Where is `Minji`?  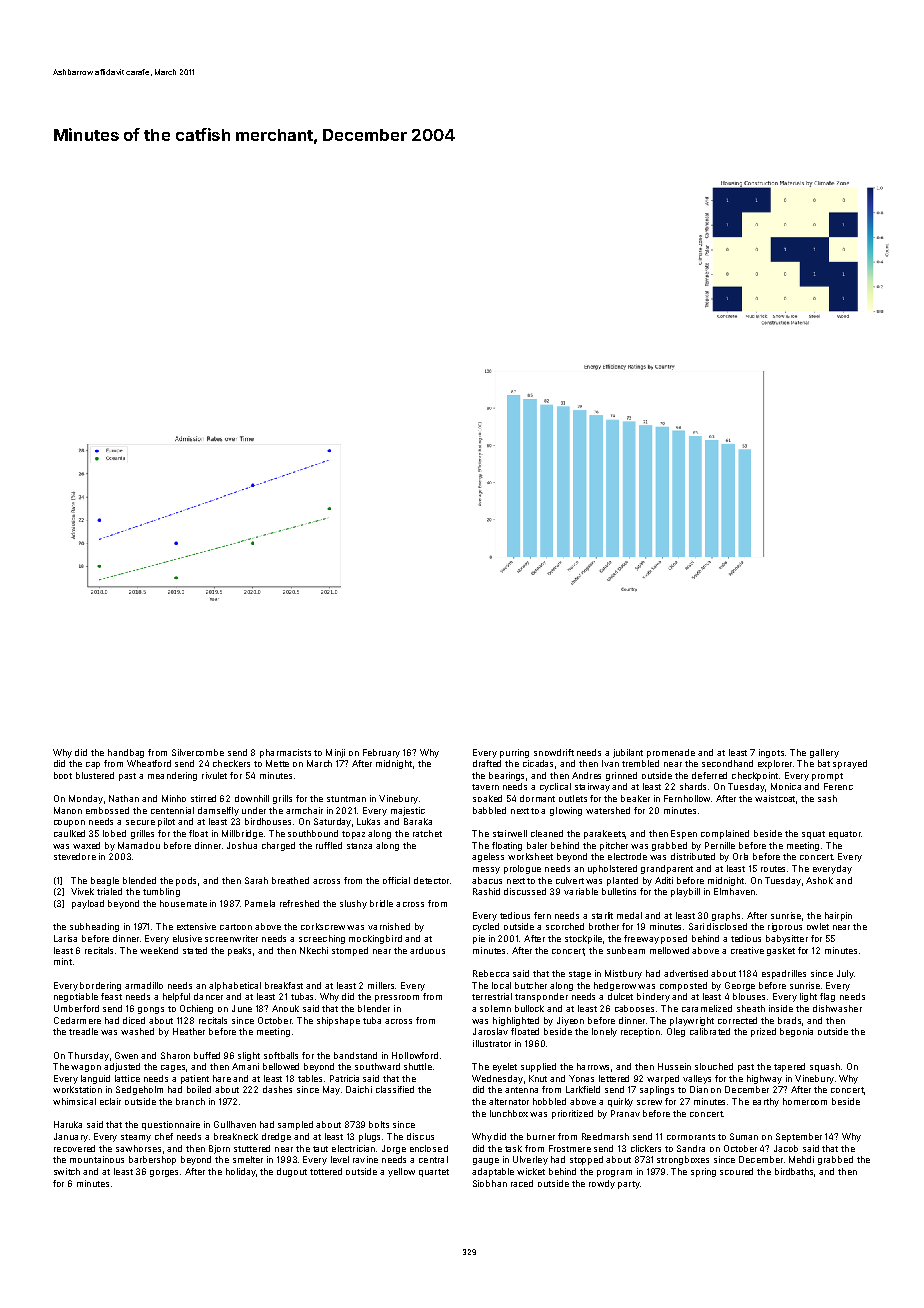
Minji is located at coordinates (335, 753).
